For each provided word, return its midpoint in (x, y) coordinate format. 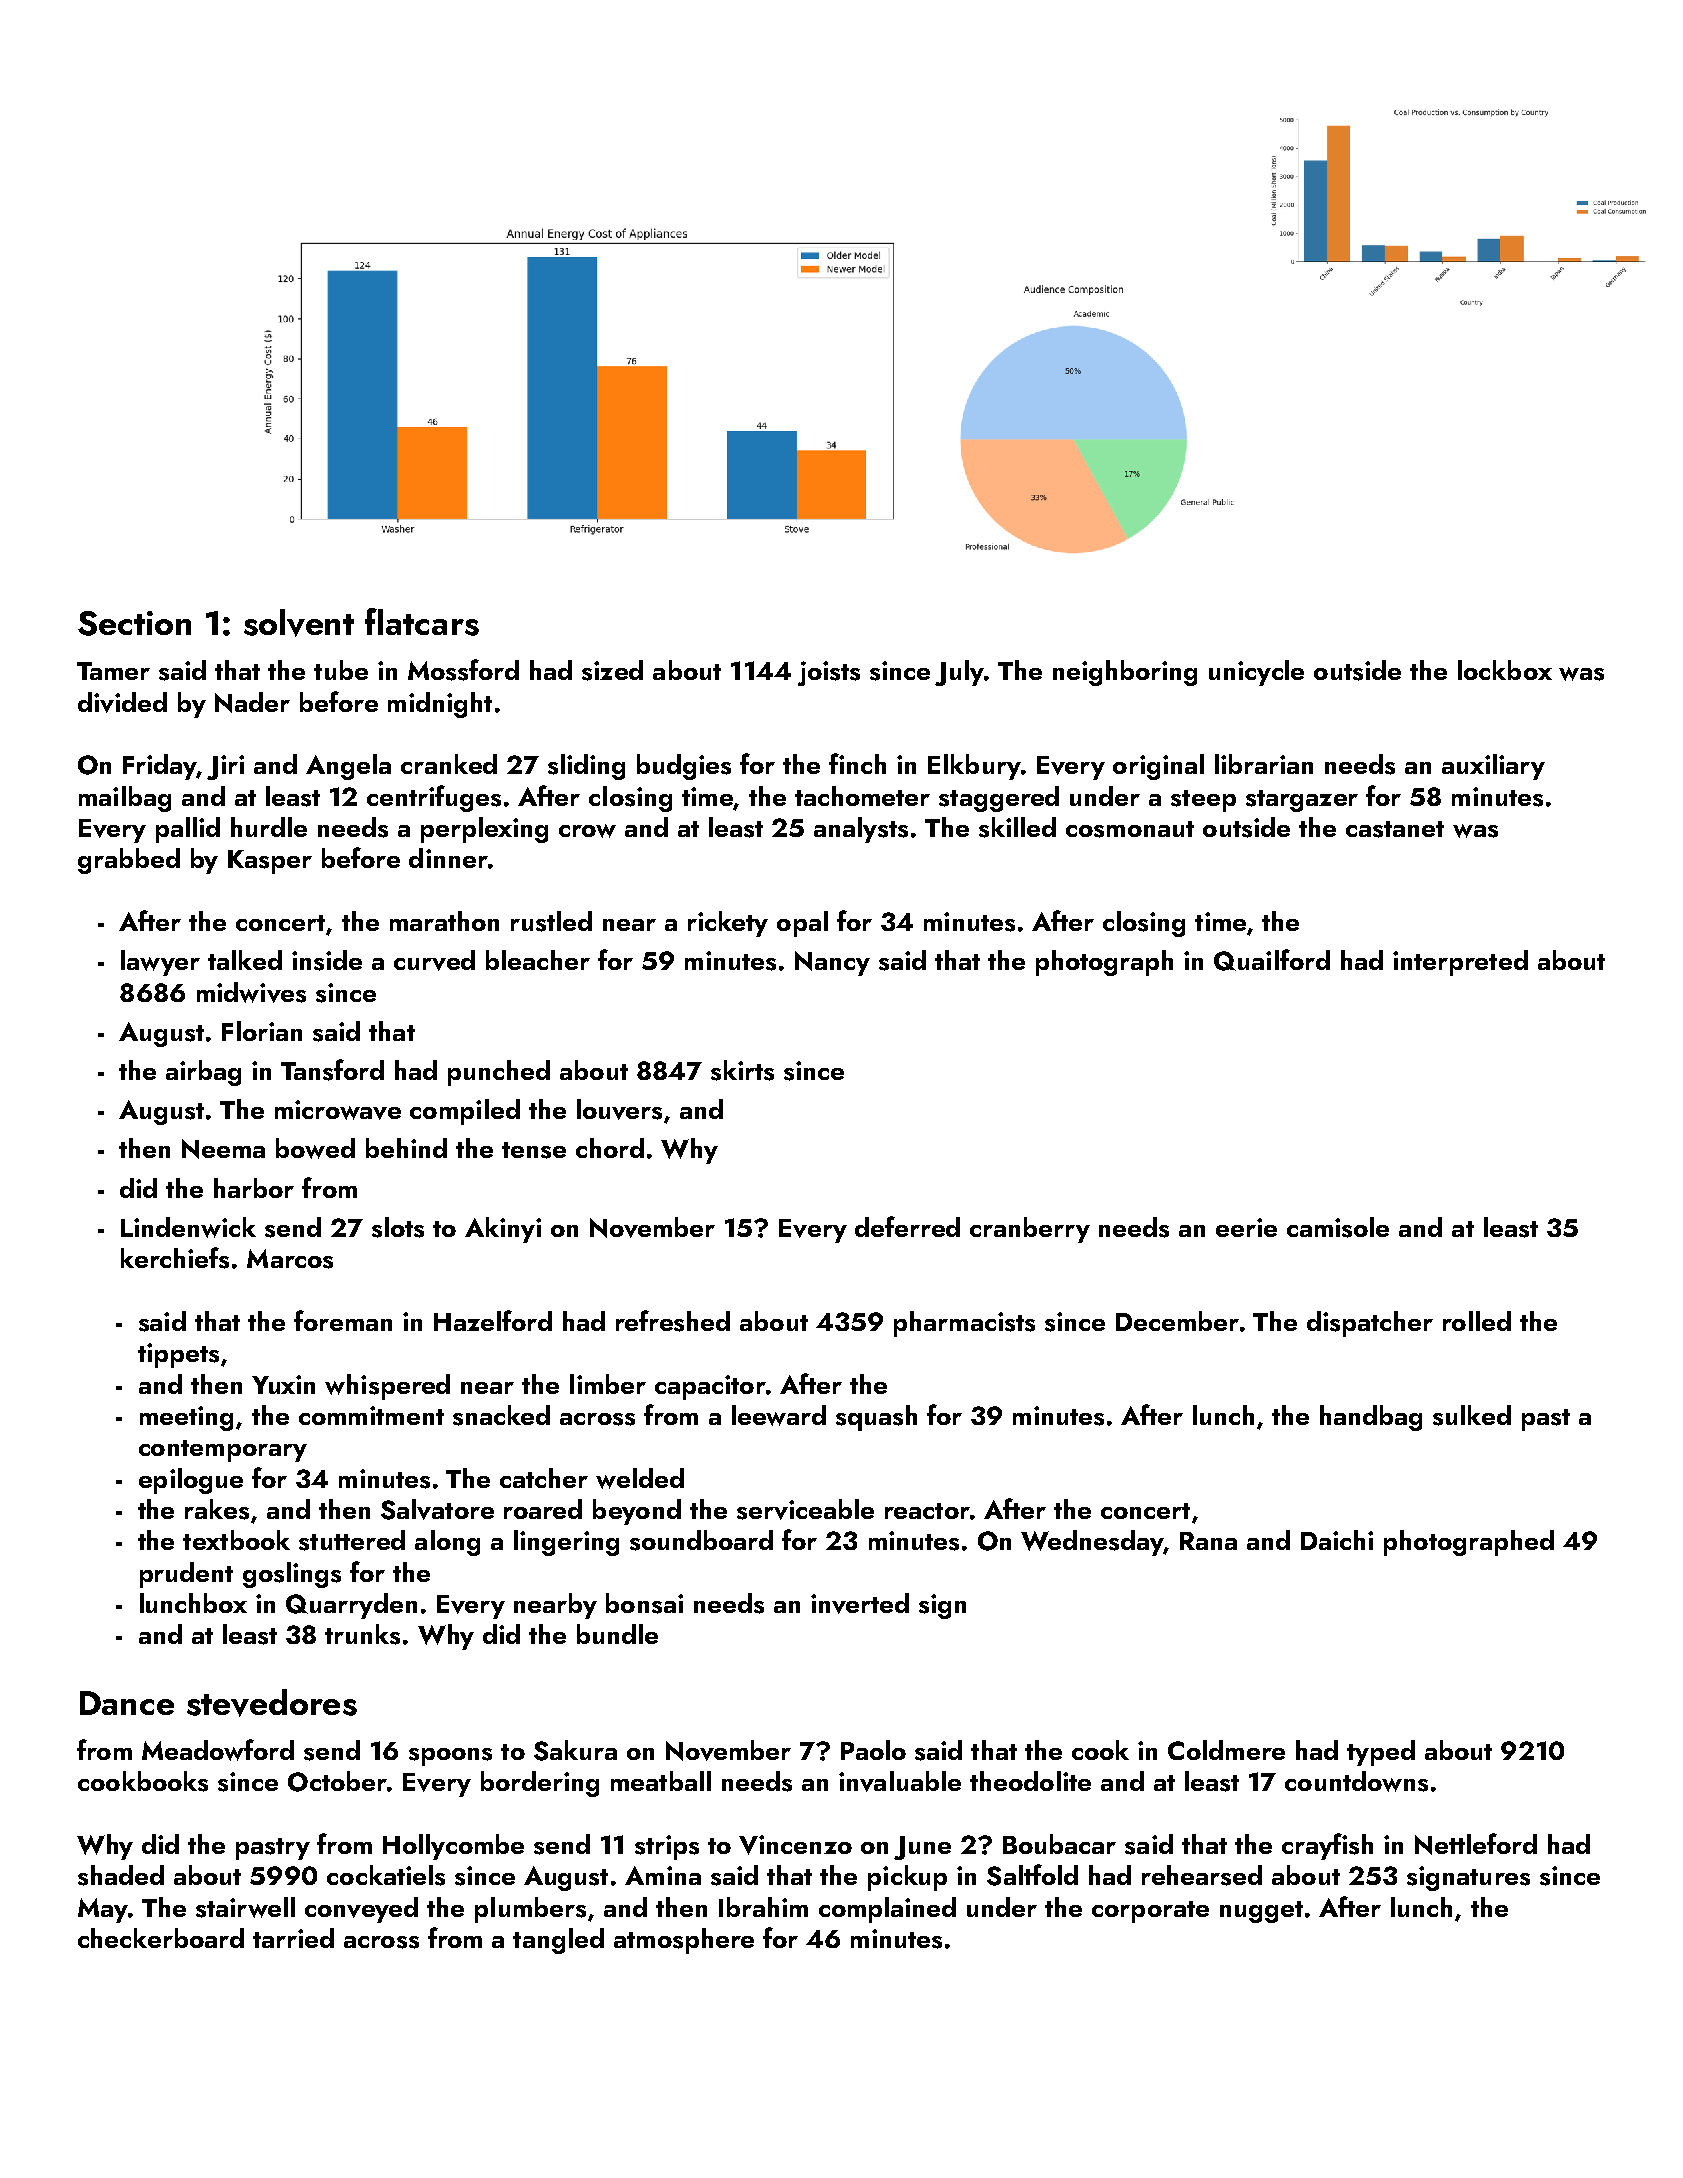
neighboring (1125, 673)
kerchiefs (175, 1258)
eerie (1246, 1227)
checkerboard (161, 1938)
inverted (860, 1603)
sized (612, 670)
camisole (1338, 1227)
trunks (362, 1634)
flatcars (422, 622)
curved (434, 960)
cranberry (1030, 1230)
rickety (728, 924)
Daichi (1337, 1540)
